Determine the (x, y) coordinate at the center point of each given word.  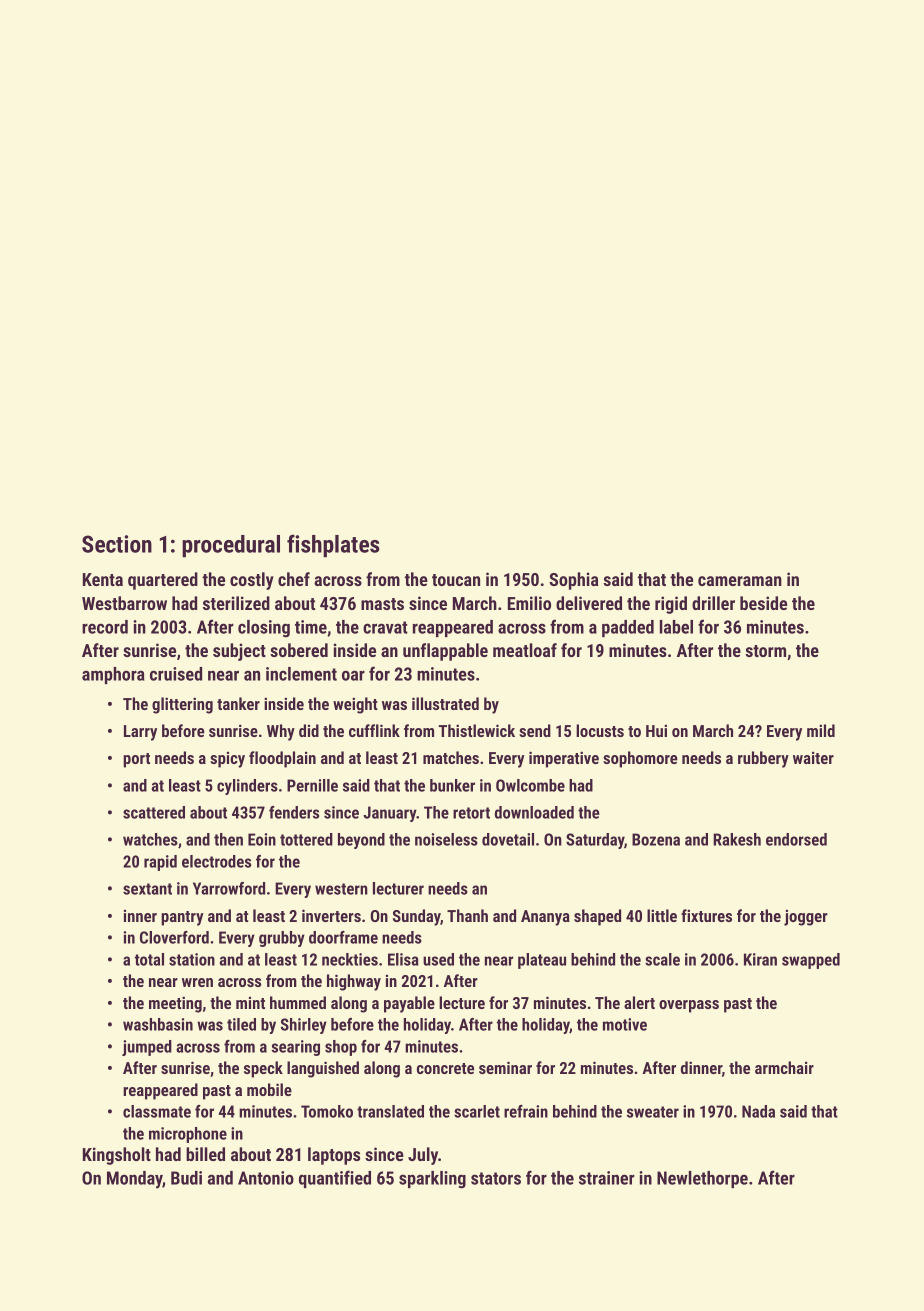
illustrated (445, 703)
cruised (176, 674)
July (423, 1156)
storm (765, 651)
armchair (784, 1067)
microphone (188, 1135)
